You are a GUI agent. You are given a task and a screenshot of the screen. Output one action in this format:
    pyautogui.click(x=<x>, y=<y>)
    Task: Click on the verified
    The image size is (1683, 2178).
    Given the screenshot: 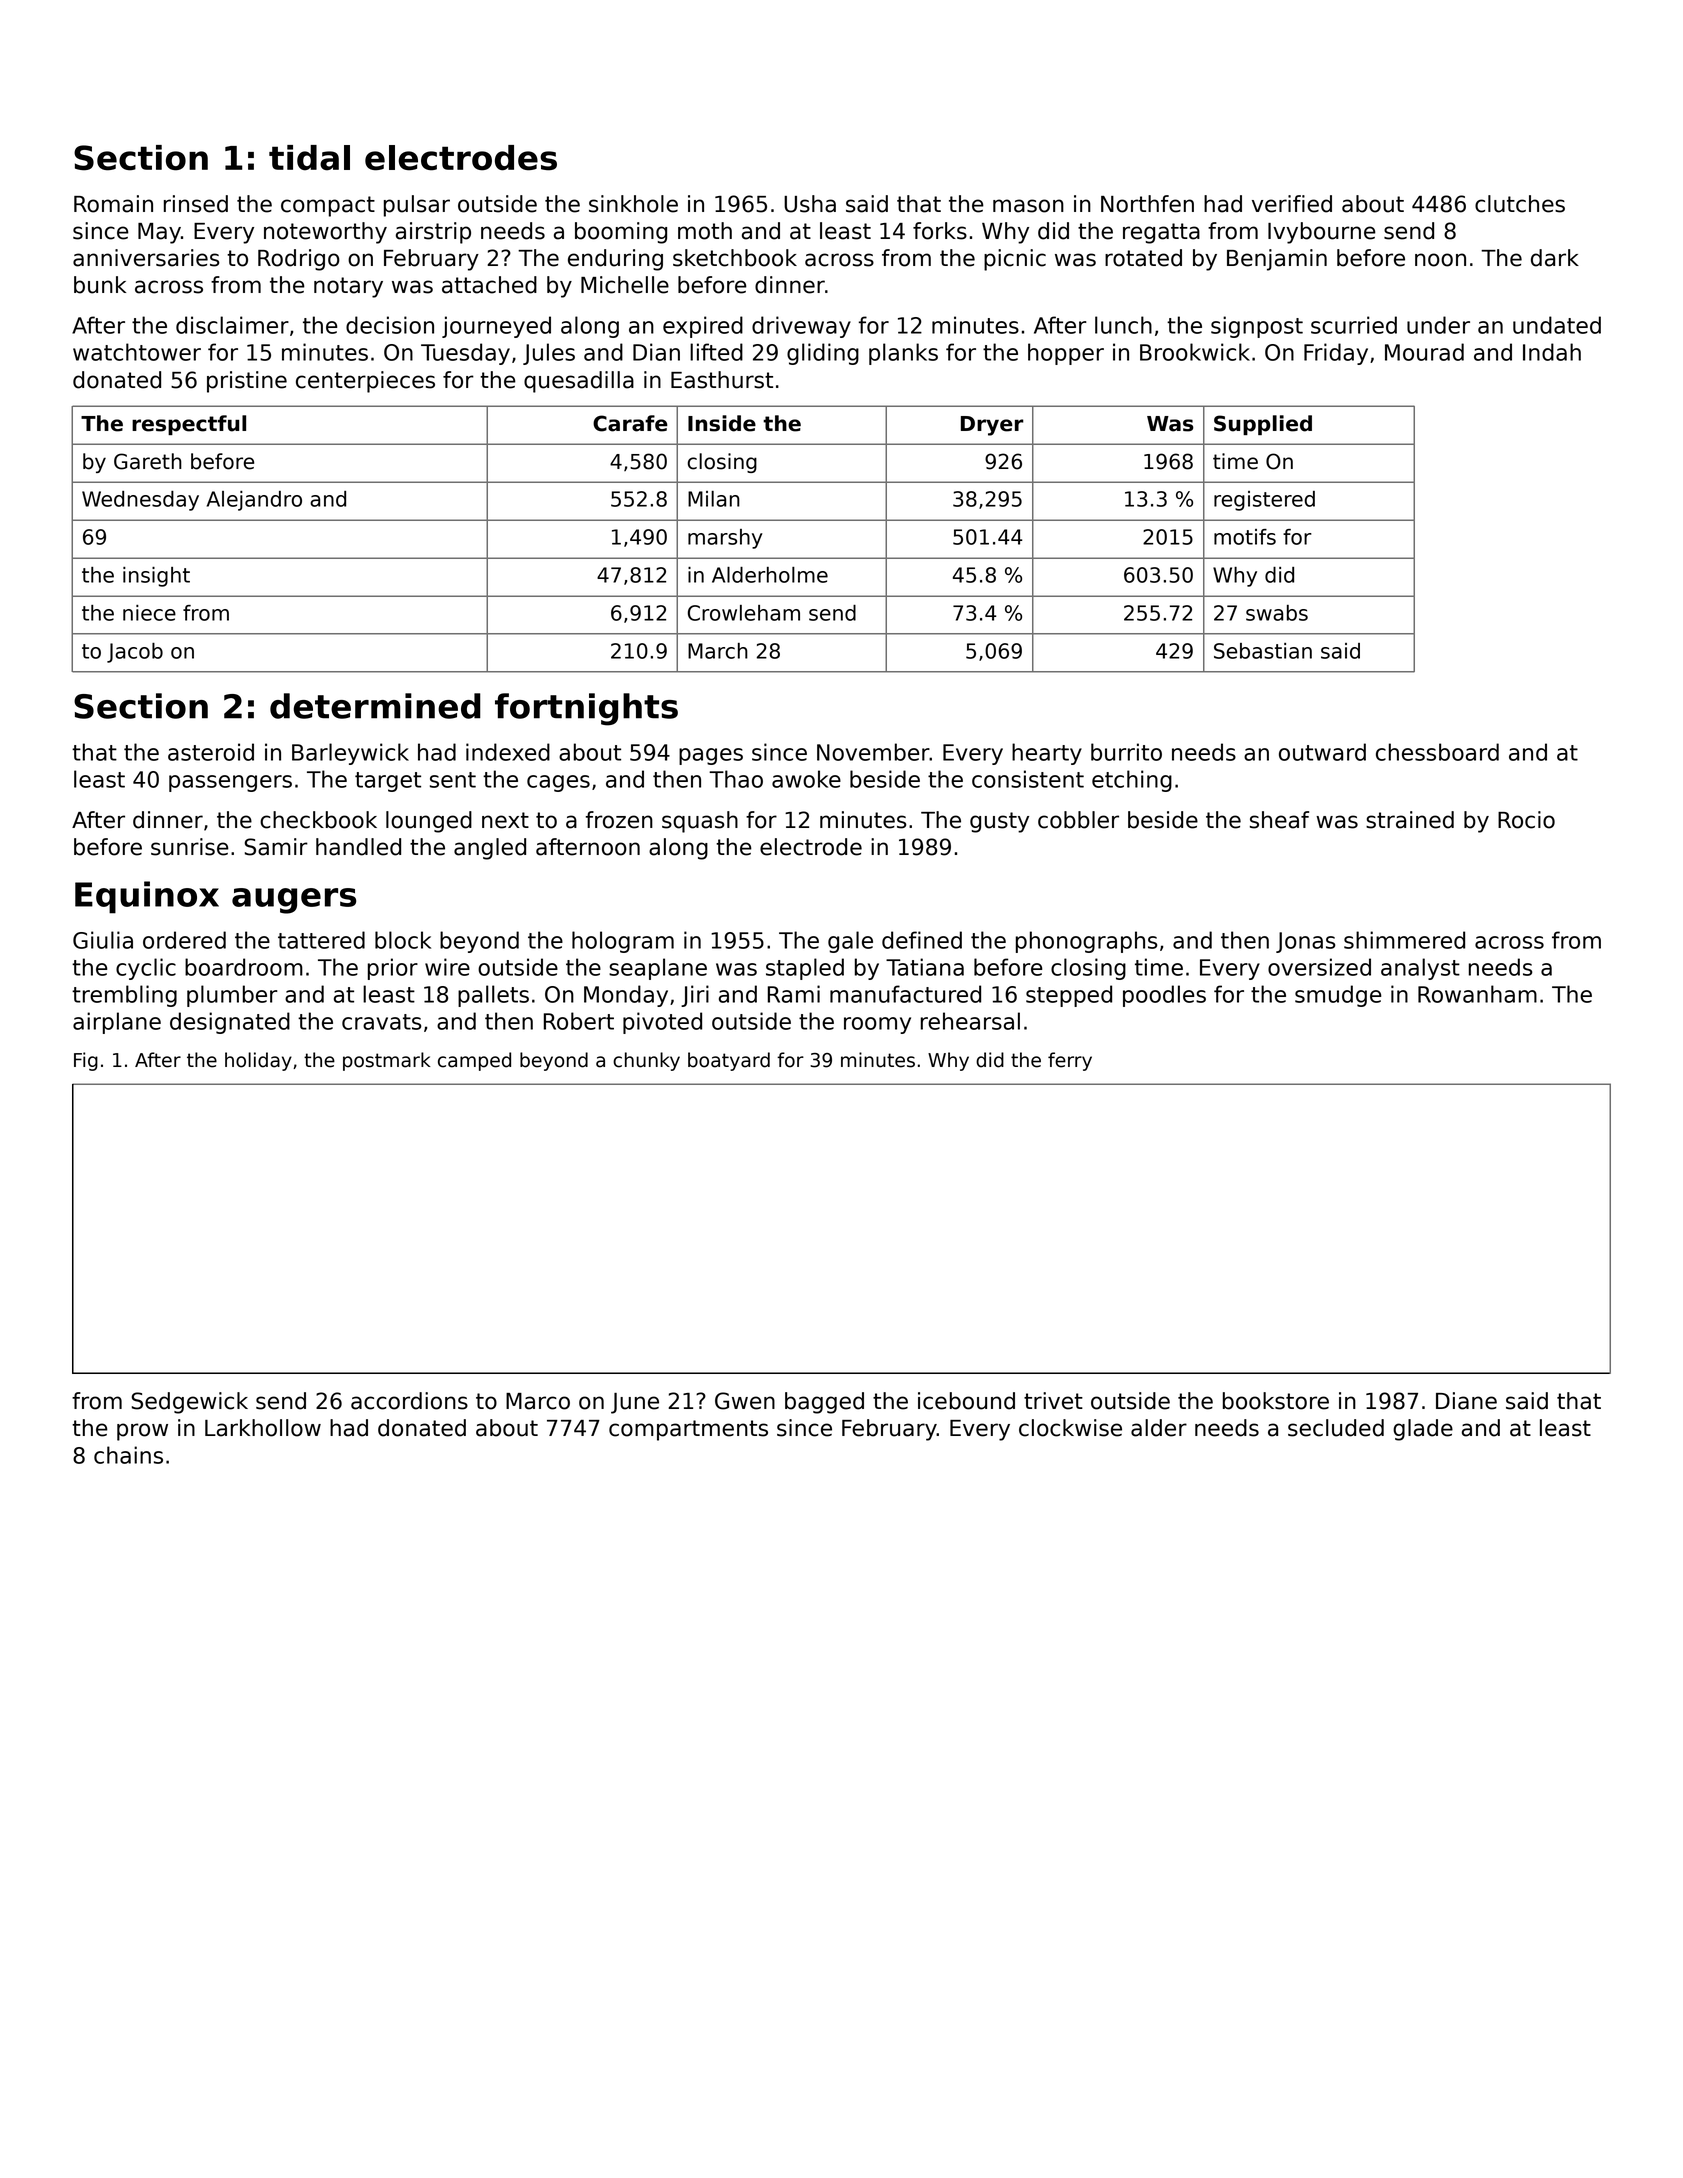 What is the action you would take?
    pyautogui.click(x=1292, y=204)
